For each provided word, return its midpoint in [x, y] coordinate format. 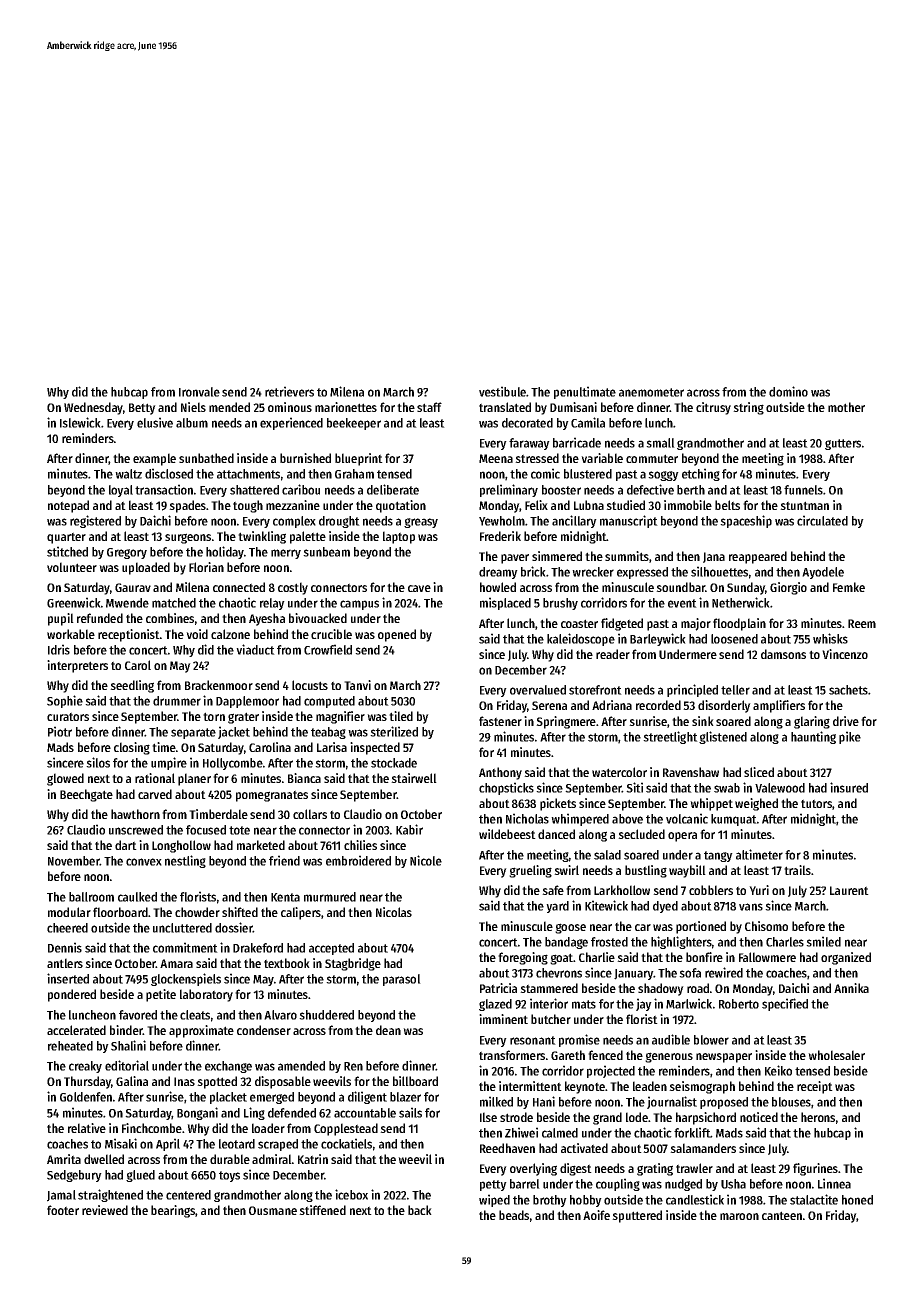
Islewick [80, 422]
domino [788, 391]
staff [429, 407]
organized [846, 958]
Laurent [849, 890]
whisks [830, 638]
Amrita [64, 1159]
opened [397, 635]
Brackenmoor [219, 685]
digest [576, 1169]
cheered [67, 928]
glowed [65, 779]
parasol [402, 980]
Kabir [409, 829]
